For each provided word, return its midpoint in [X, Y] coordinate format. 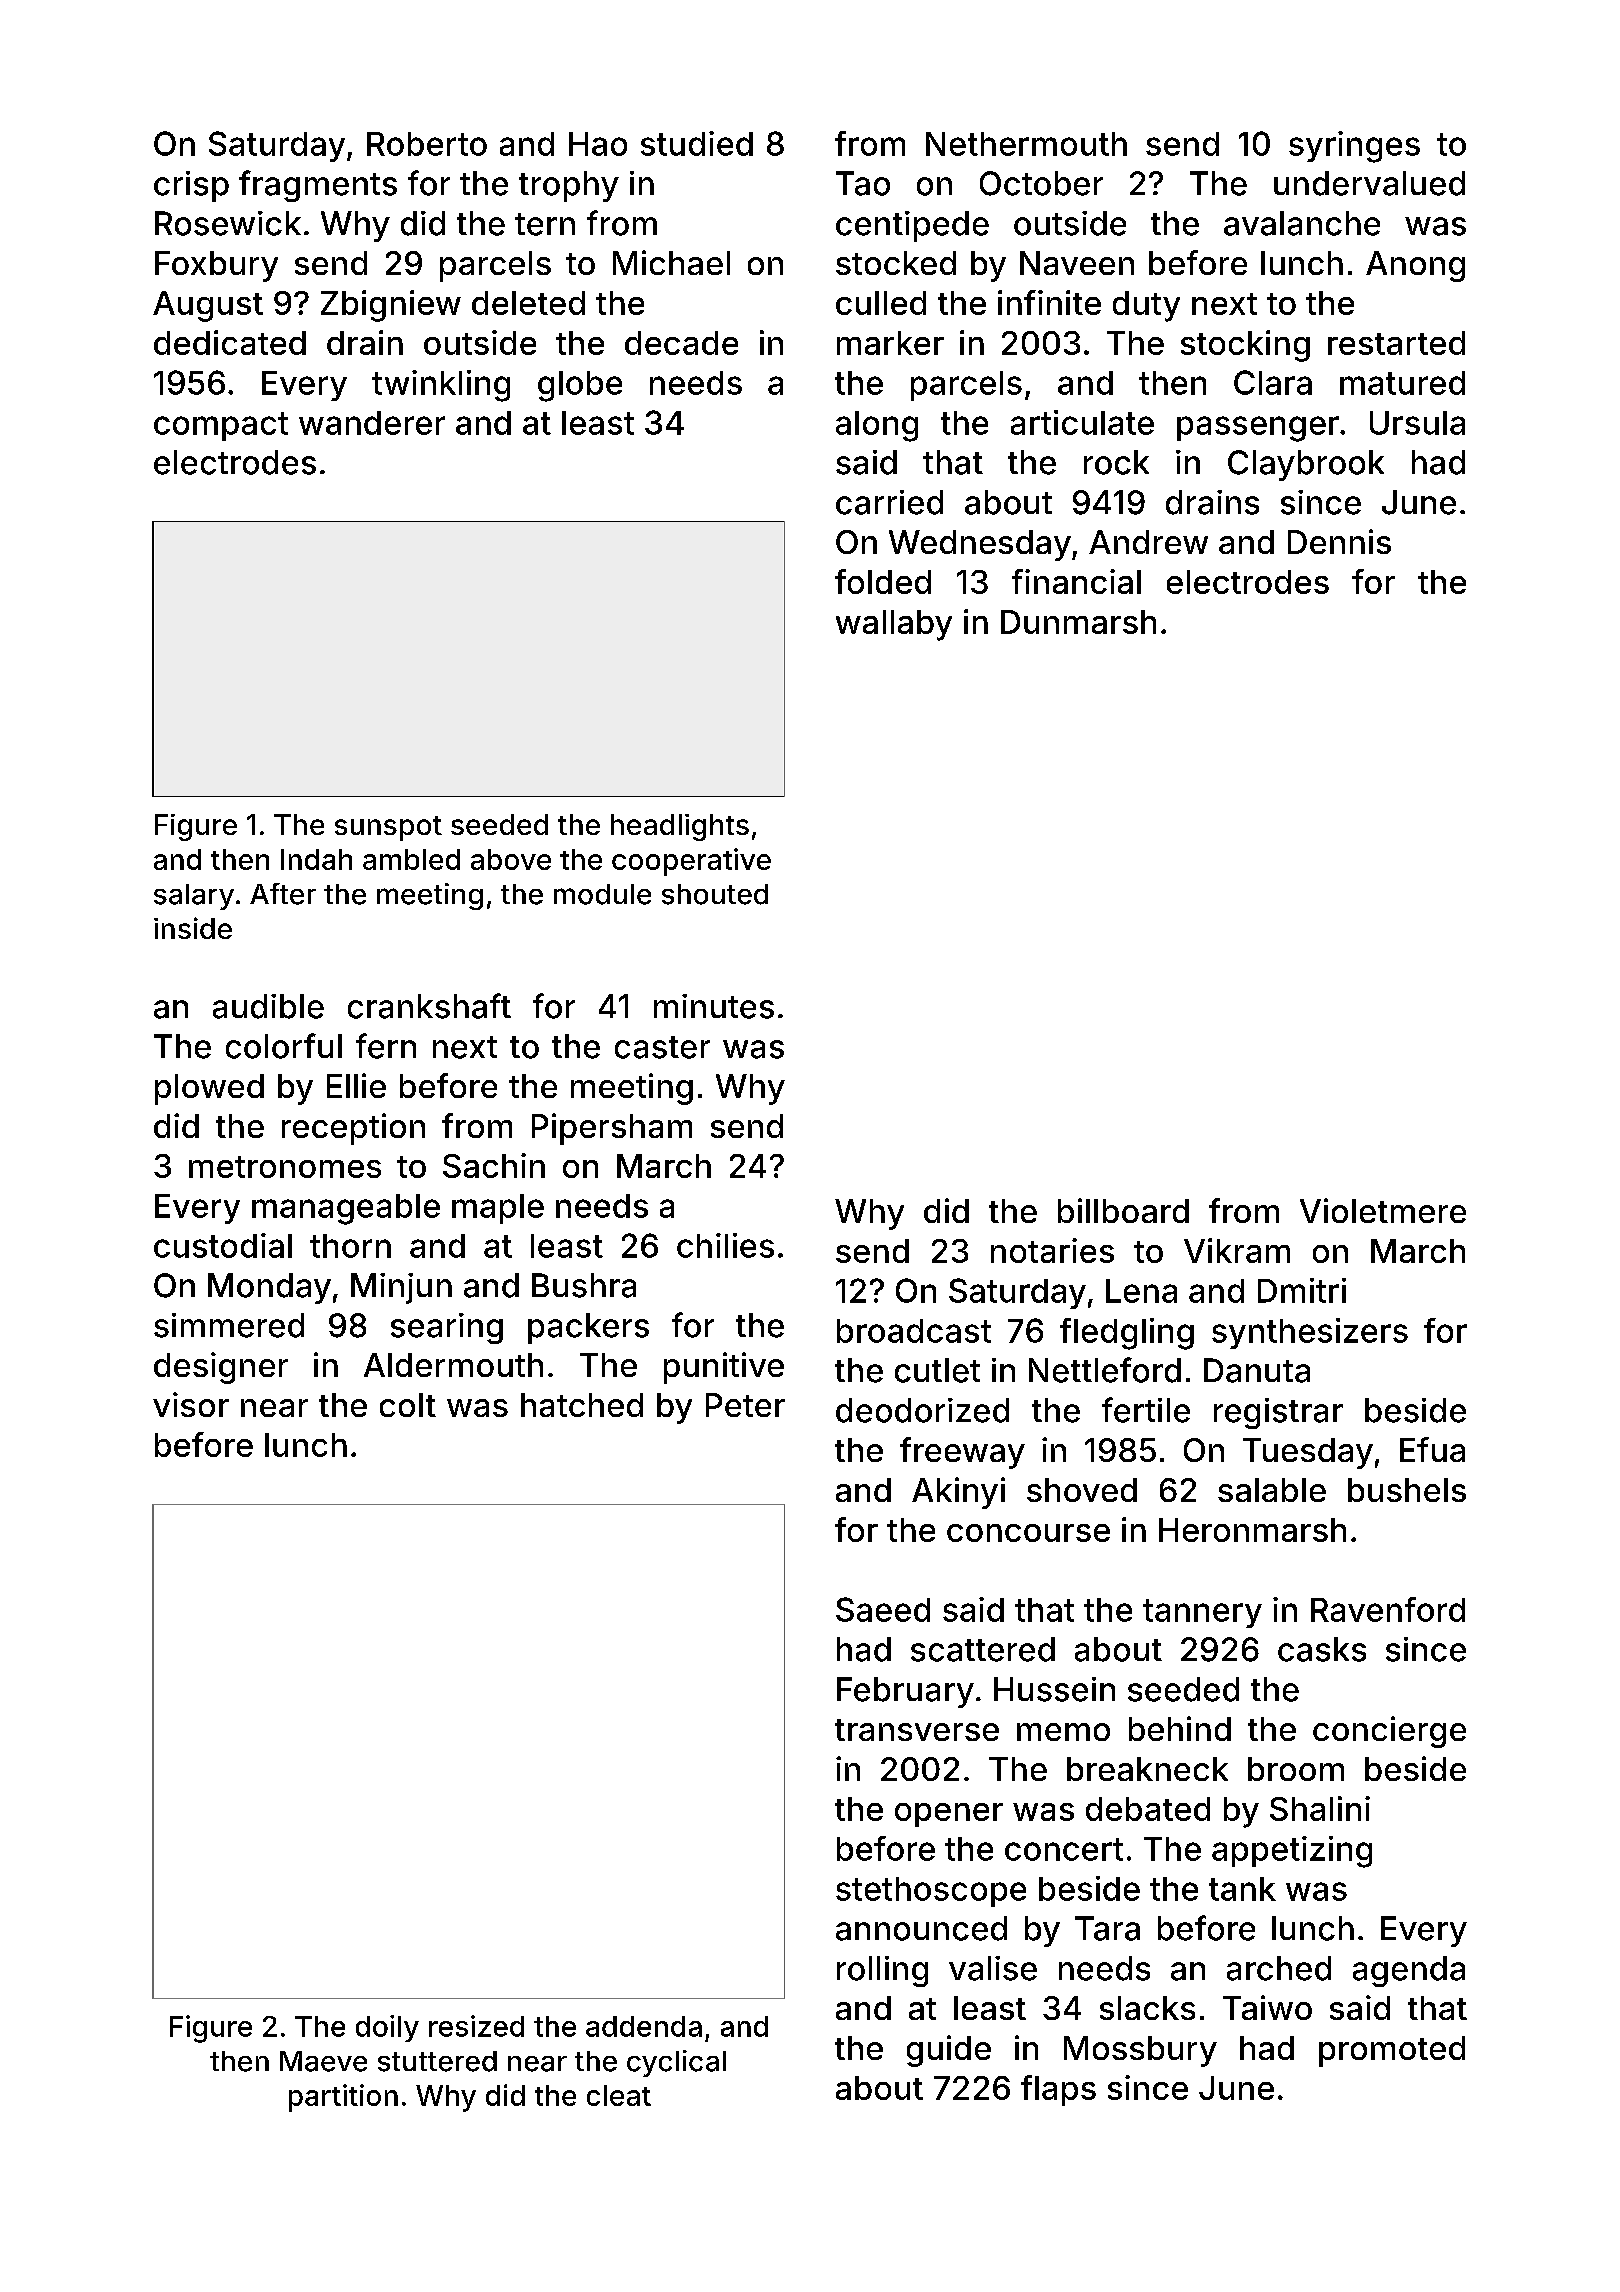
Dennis [1339, 541]
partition [343, 2098]
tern [545, 224]
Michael [671, 262]
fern [386, 1046]
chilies [725, 1245]
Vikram [1237, 1250]
